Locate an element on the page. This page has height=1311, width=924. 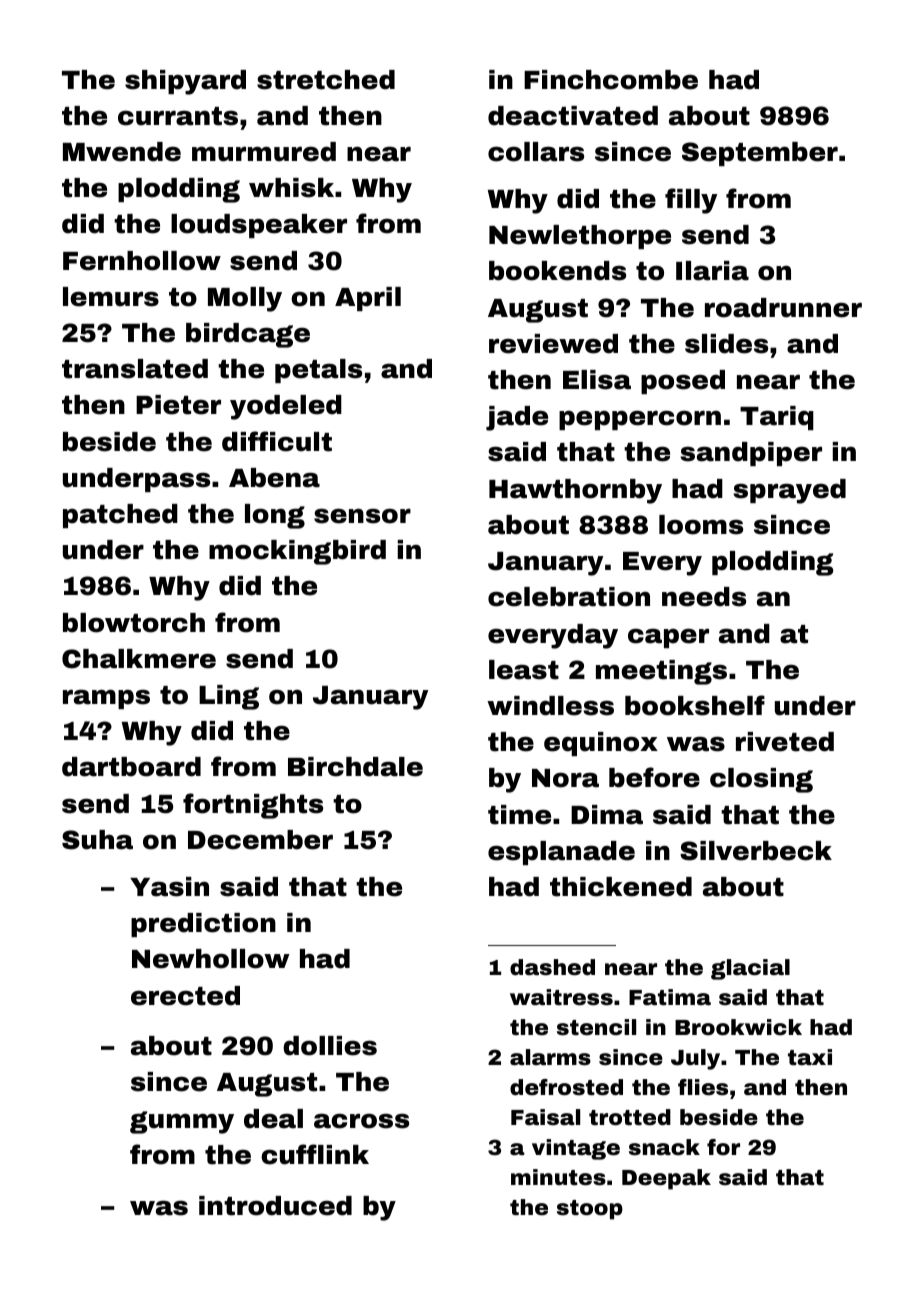
time is located at coordinates (519, 815).
